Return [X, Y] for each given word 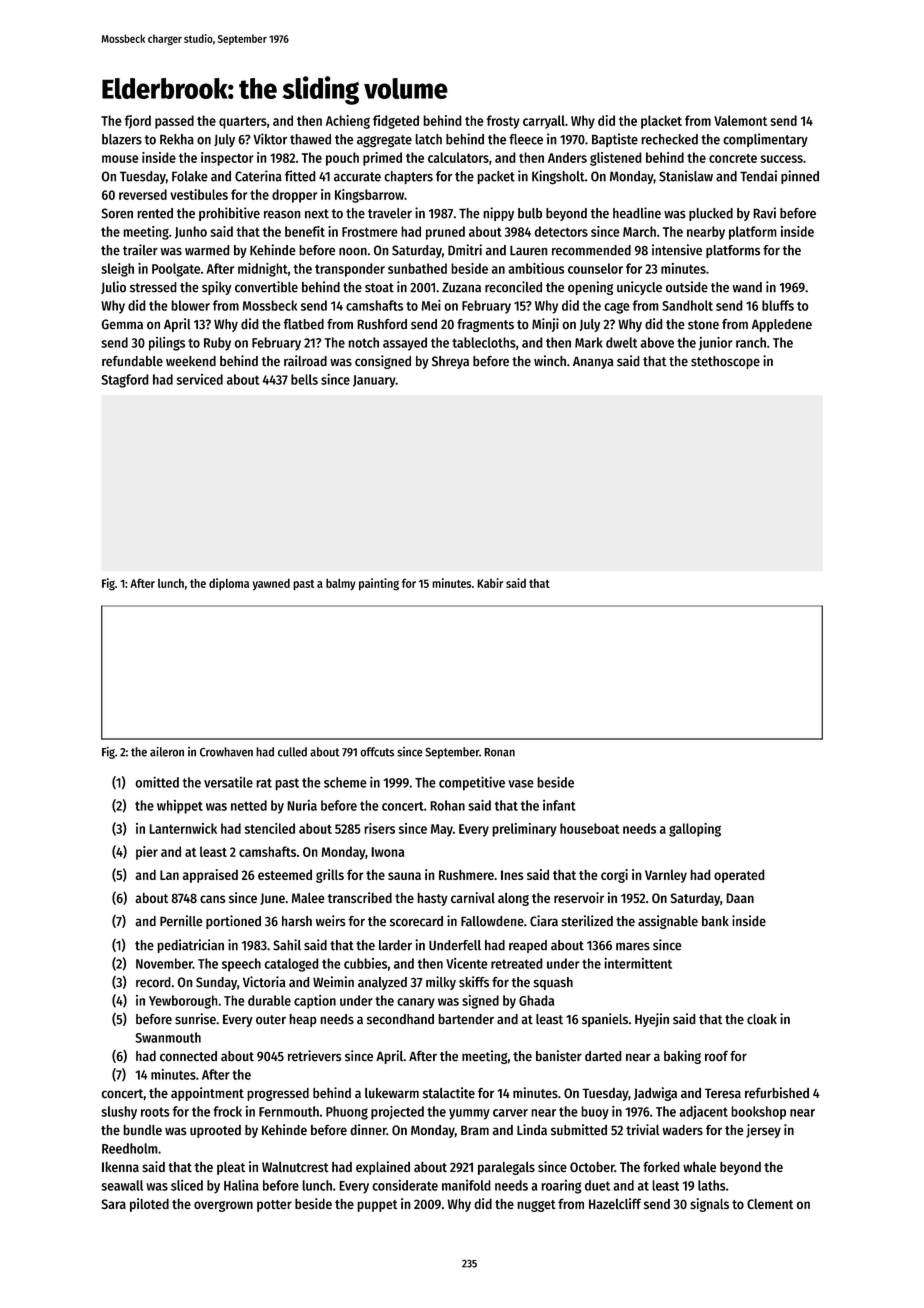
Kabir [490, 583]
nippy [498, 214]
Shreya [450, 362]
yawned [271, 584]
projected [397, 1113]
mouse [120, 159]
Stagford [125, 381]
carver [510, 1113]
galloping [695, 830]
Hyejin [652, 1020]
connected [188, 1056]
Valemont [740, 120]
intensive [677, 250]
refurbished [777, 1093]
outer [271, 1020]
